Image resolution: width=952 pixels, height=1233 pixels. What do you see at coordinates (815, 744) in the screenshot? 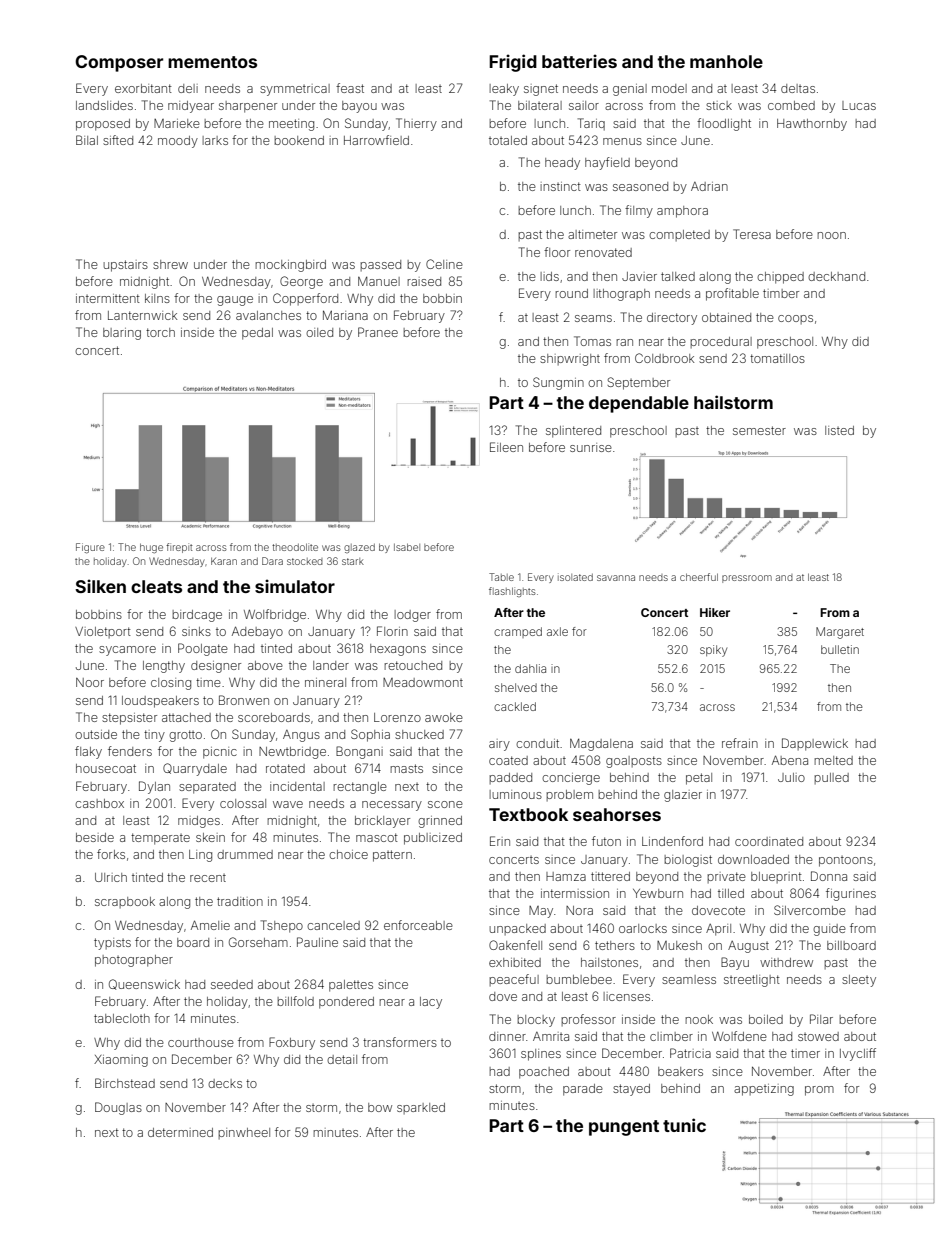
I see `Dapplewick` at bounding box center [815, 744].
